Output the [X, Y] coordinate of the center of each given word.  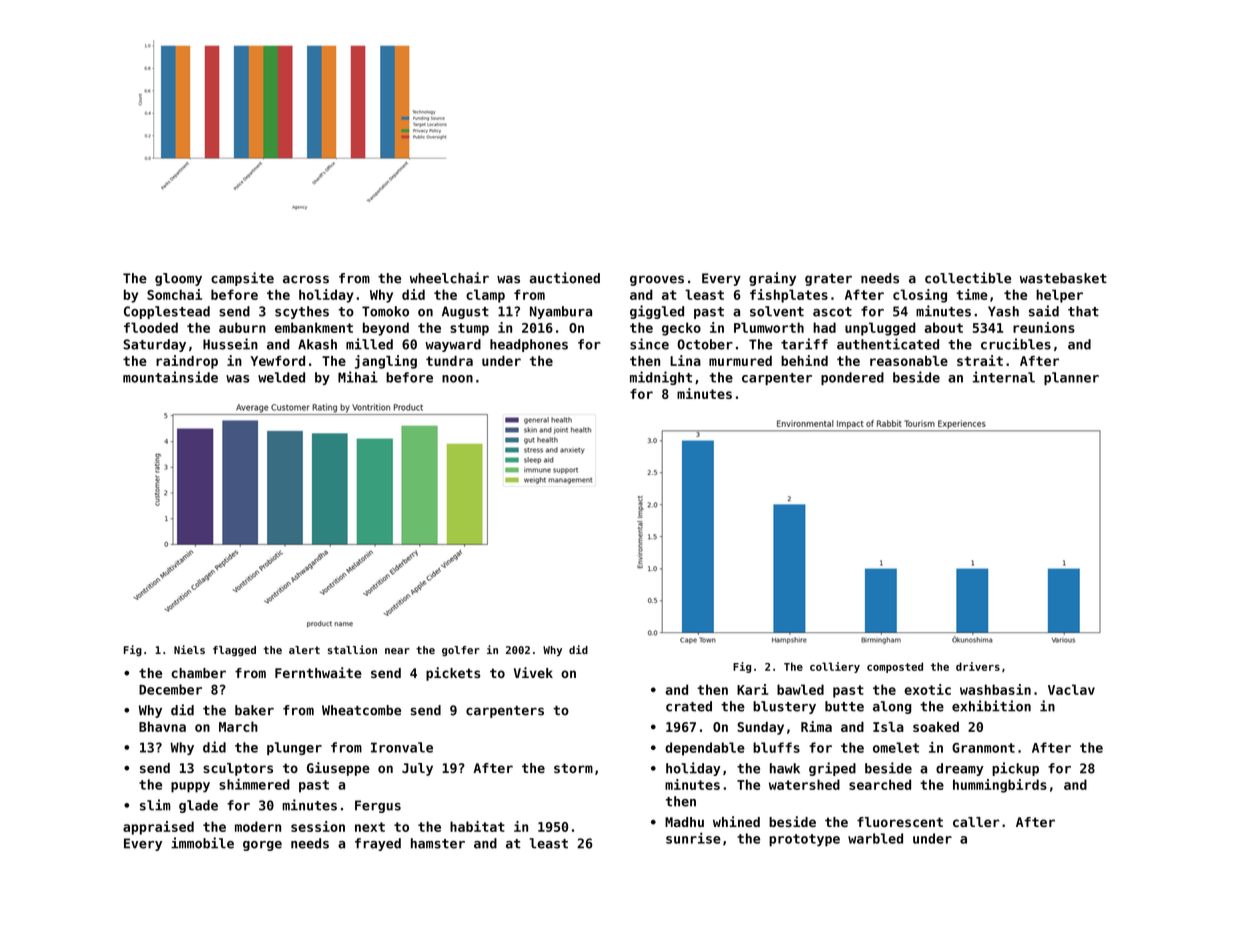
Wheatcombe [361, 710]
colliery [835, 667]
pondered [852, 378]
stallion [352, 649]
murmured [740, 361]
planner [1071, 378]
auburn [242, 327]
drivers [978, 666]
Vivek [533, 672]
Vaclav [1071, 689]
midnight [661, 378]
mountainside [170, 377]
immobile [202, 843]
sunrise [693, 838]
